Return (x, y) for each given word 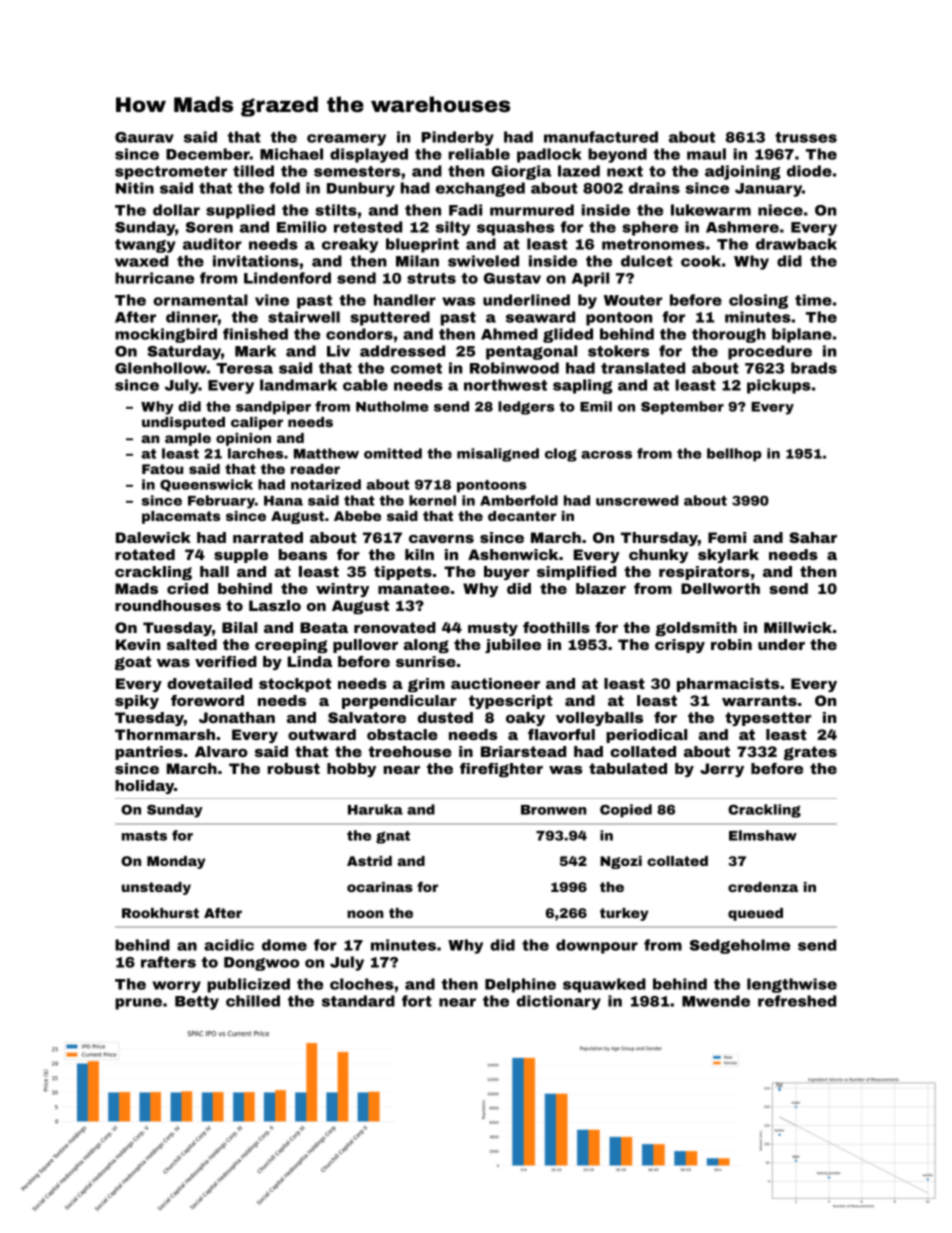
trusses (806, 137)
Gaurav (144, 137)
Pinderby (457, 138)
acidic (229, 945)
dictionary (559, 1002)
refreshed (797, 1001)
